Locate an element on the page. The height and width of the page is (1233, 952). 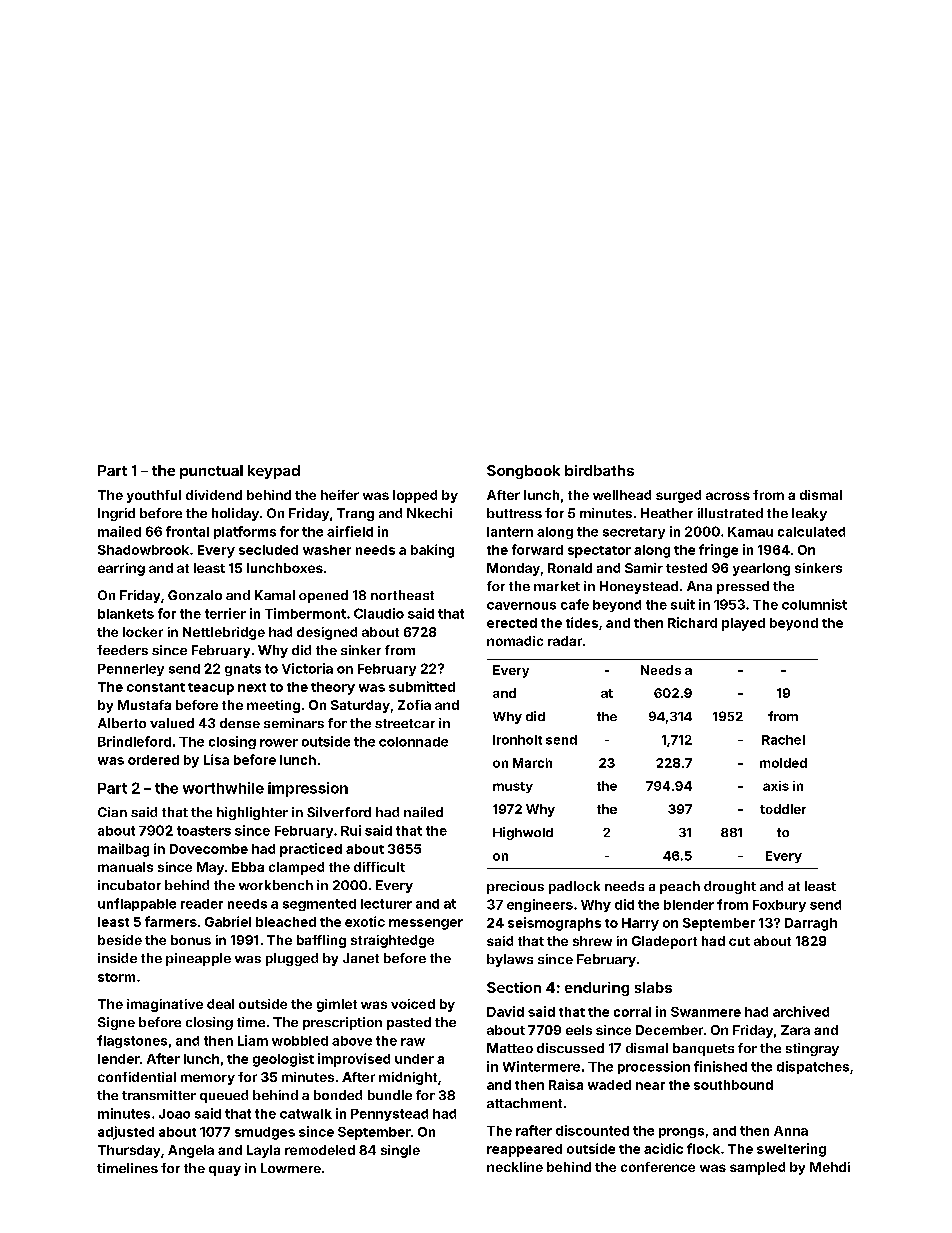
Mehdi is located at coordinates (830, 1167).
